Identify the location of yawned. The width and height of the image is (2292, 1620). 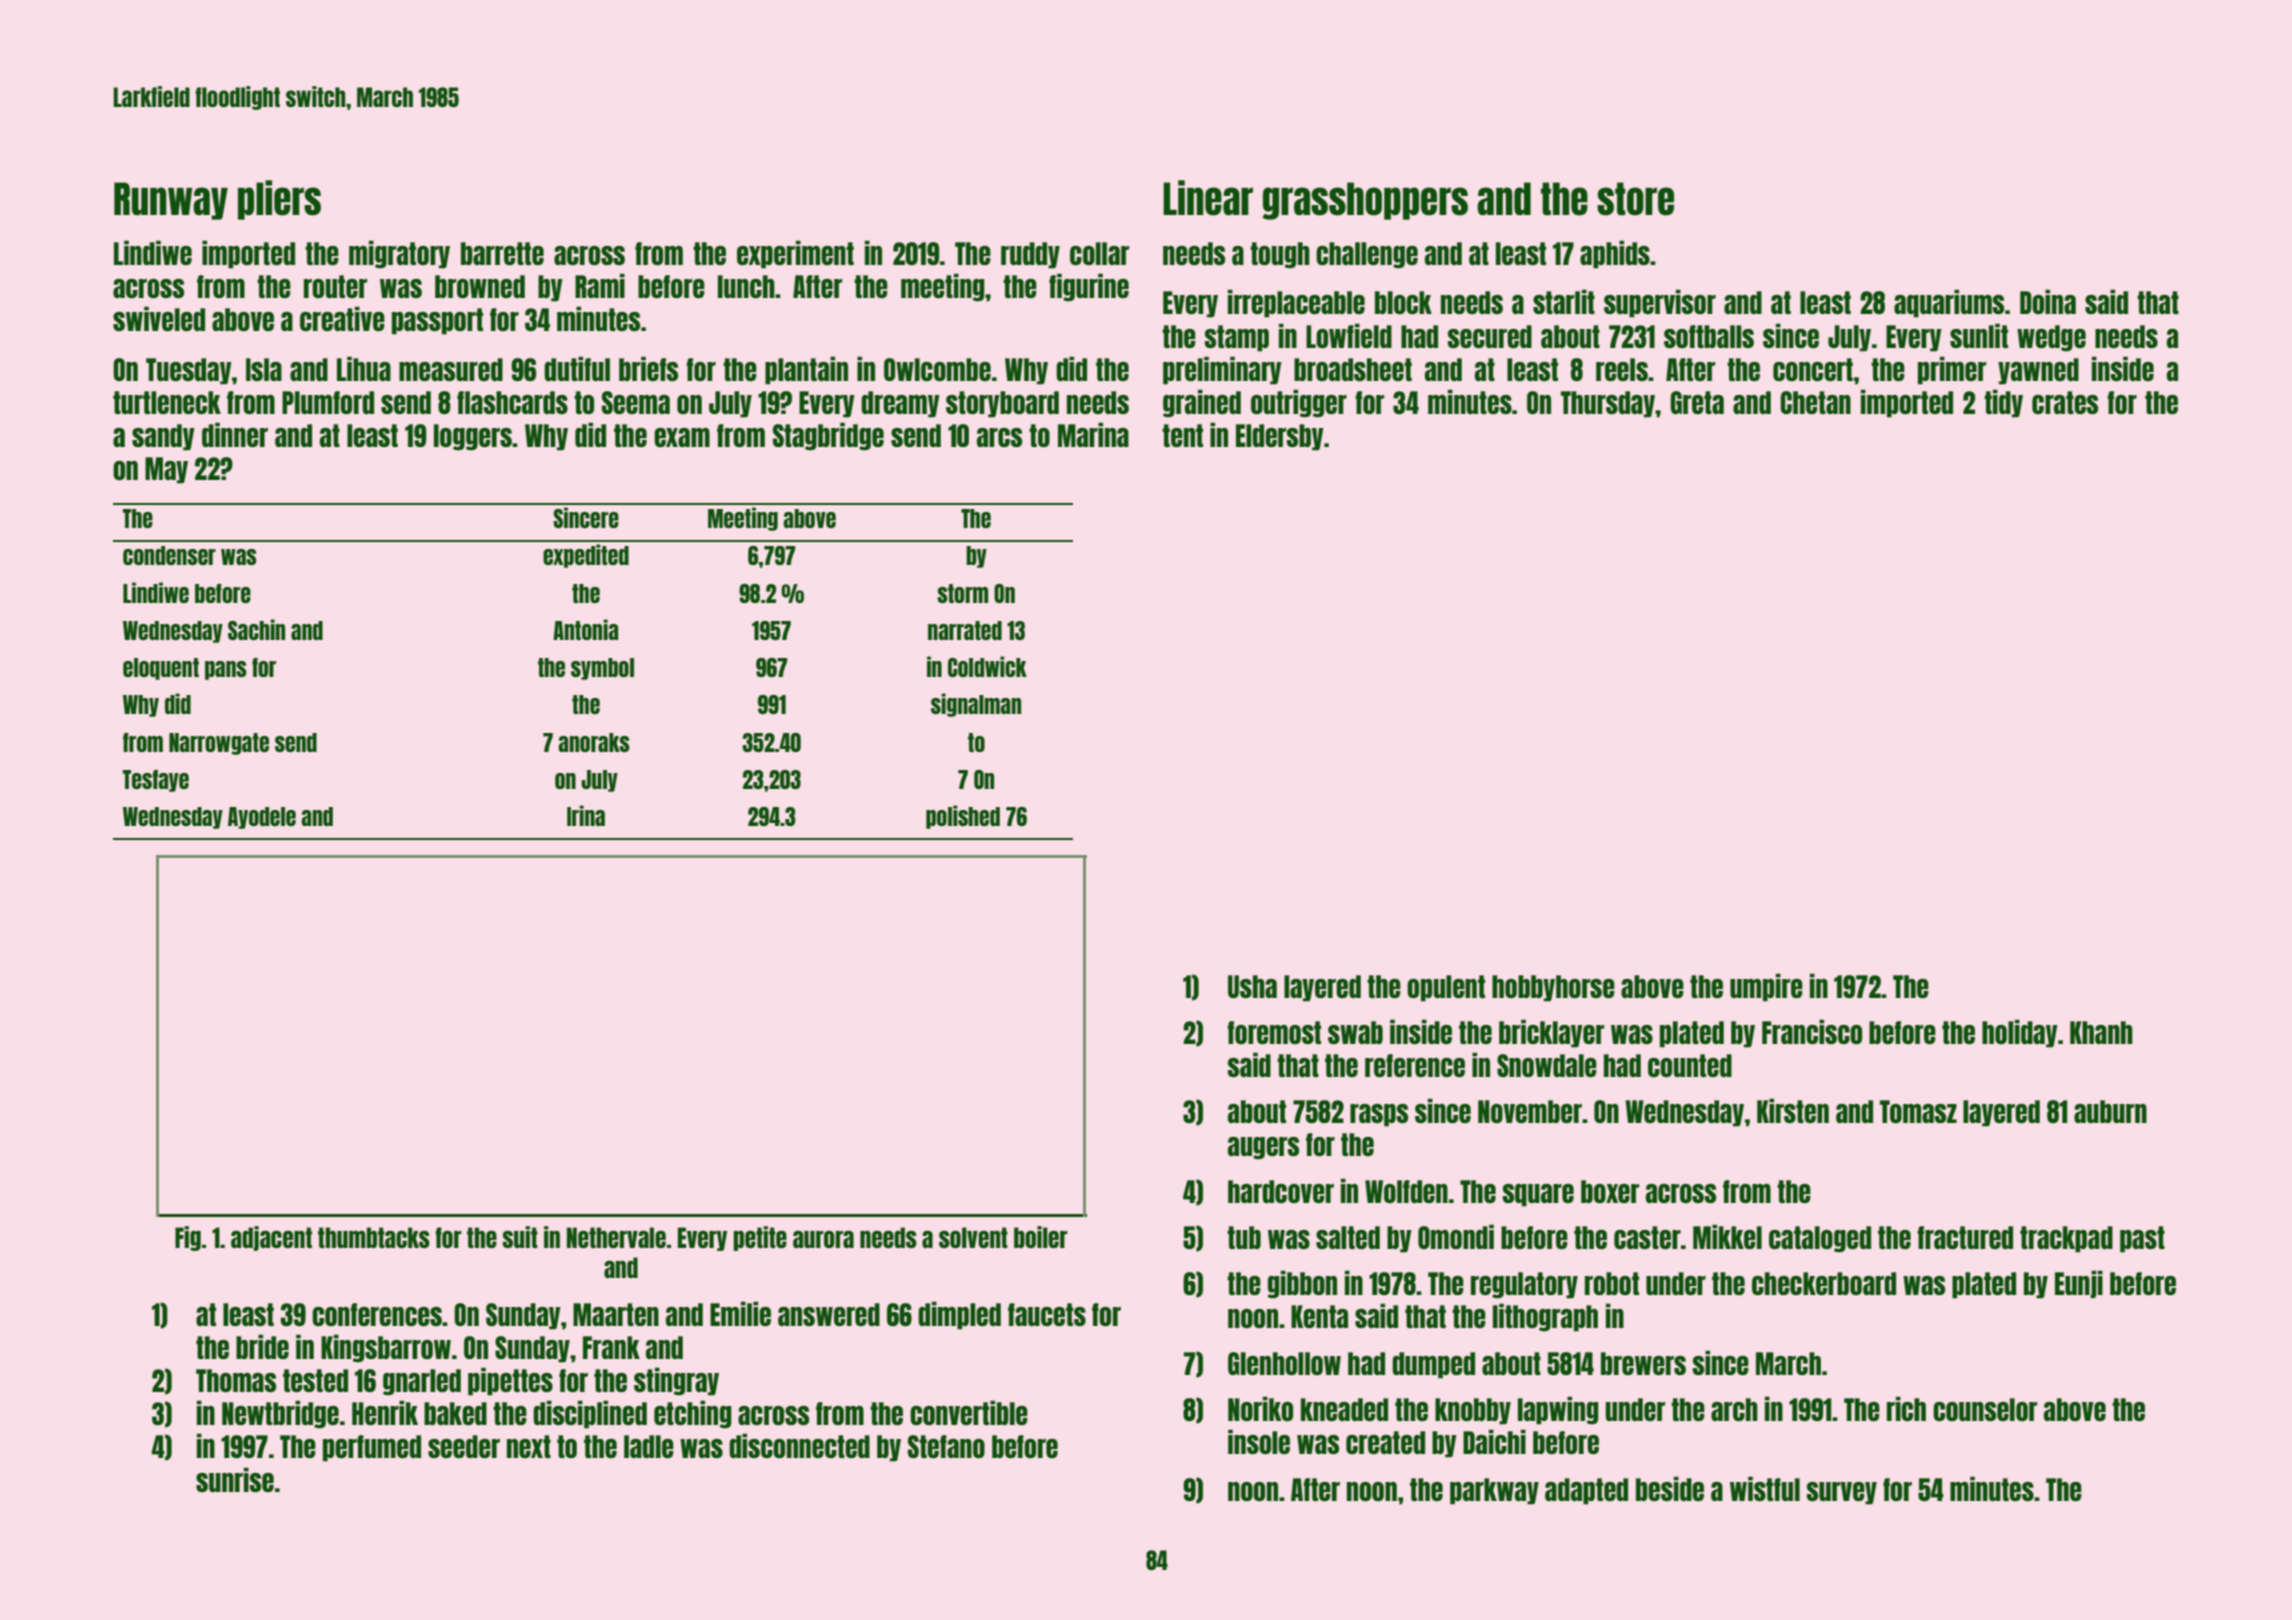
(2038, 371).
